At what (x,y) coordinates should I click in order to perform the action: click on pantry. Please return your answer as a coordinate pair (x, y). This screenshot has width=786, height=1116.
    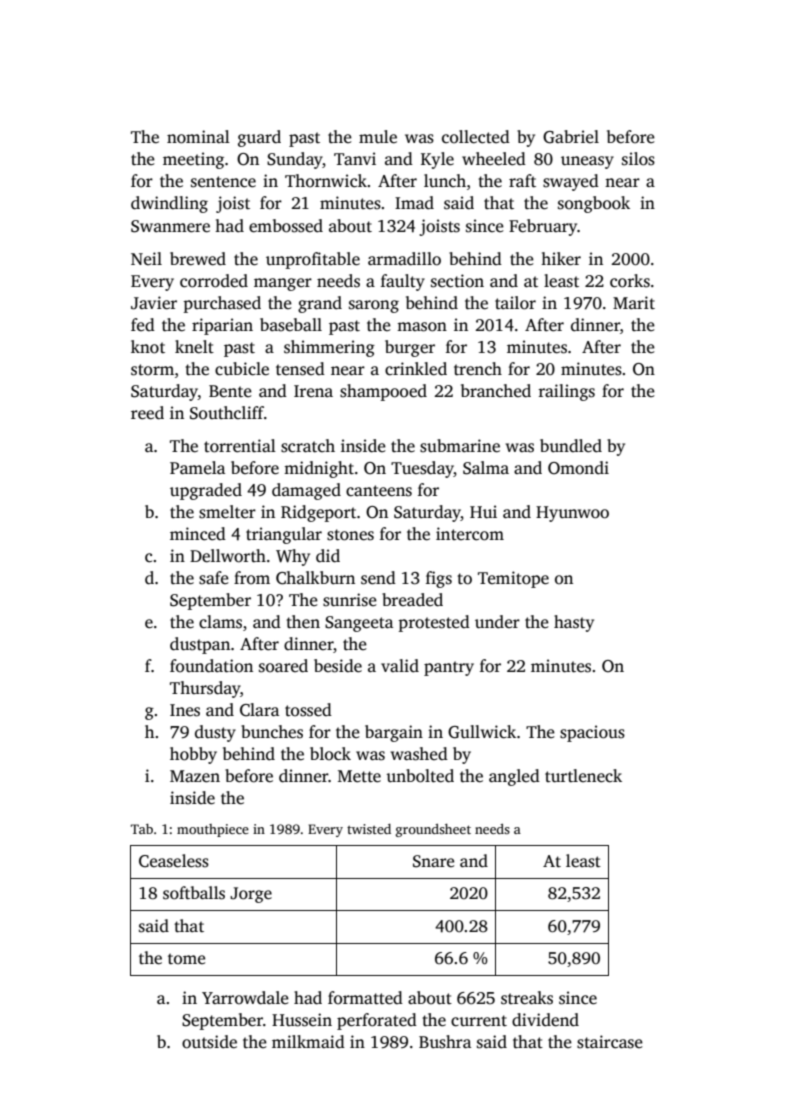
    Looking at the image, I should click on (449, 668).
